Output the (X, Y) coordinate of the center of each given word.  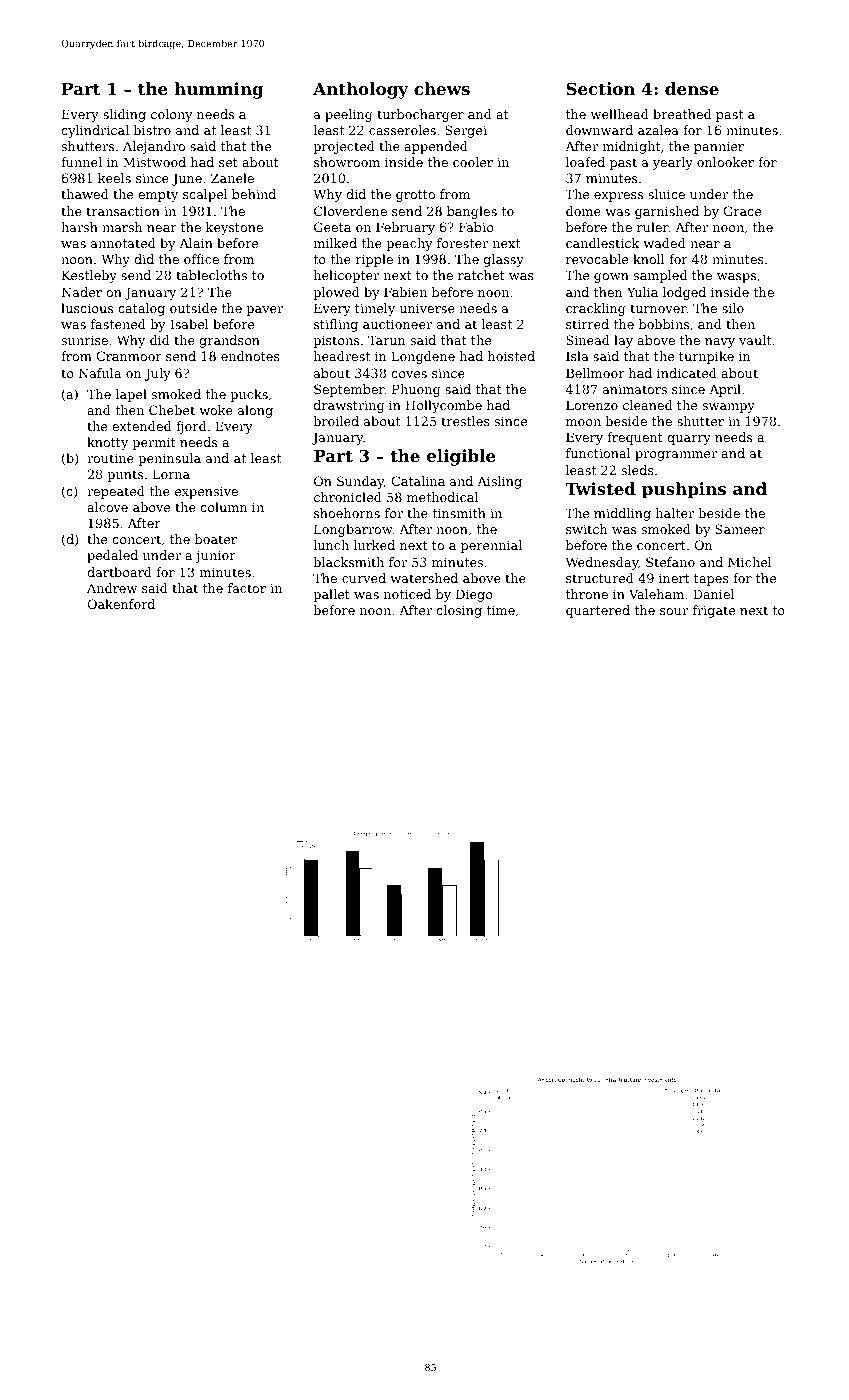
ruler (653, 227)
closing (459, 611)
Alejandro (154, 147)
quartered (598, 611)
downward (599, 130)
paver (264, 311)
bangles (472, 212)
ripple (374, 260)
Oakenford (121, 604)
